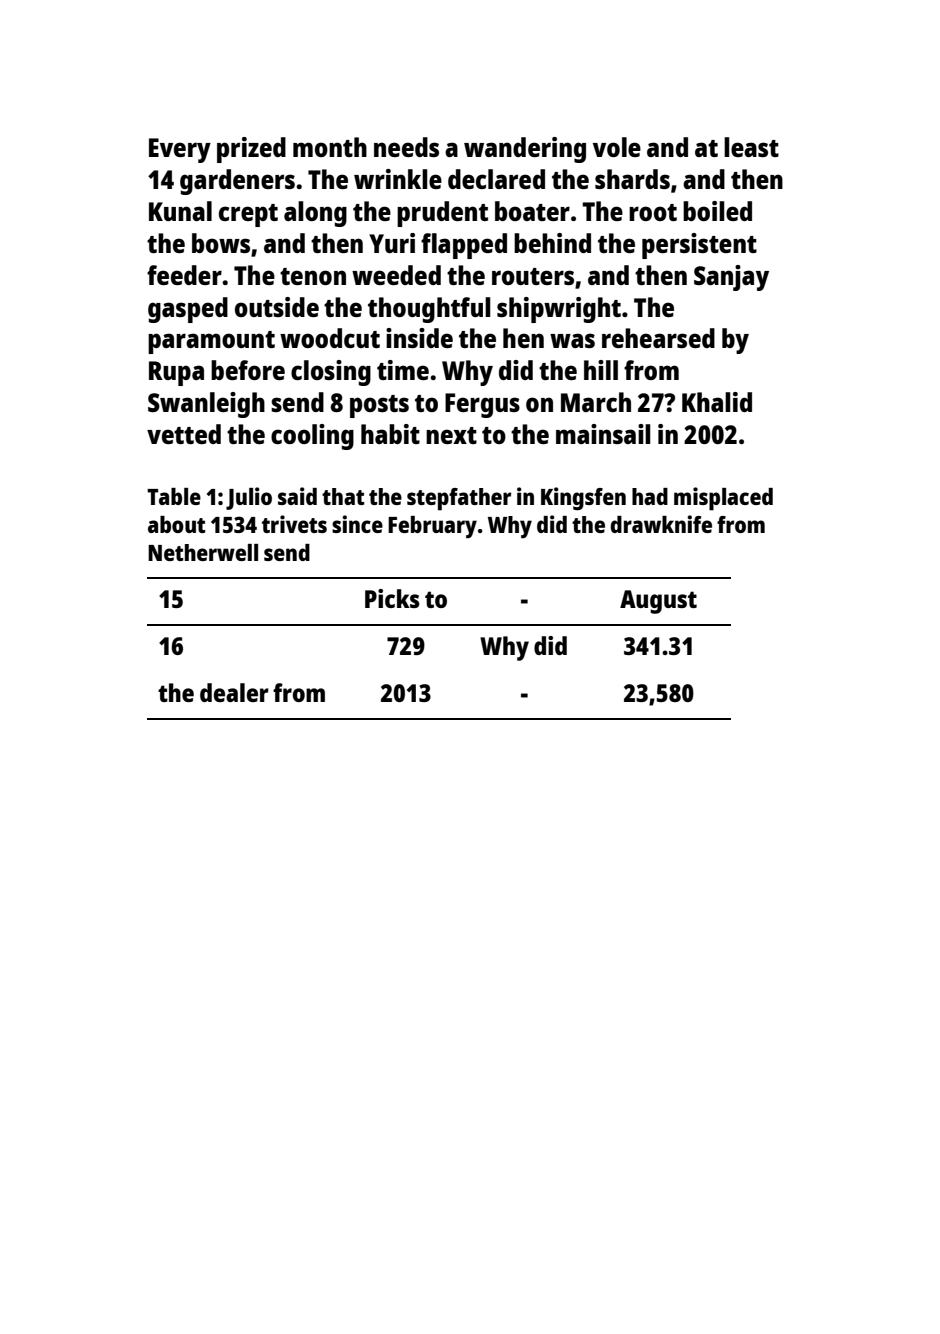 The image size is (940, 1334). I want to click on outside, so click(277, 307).
